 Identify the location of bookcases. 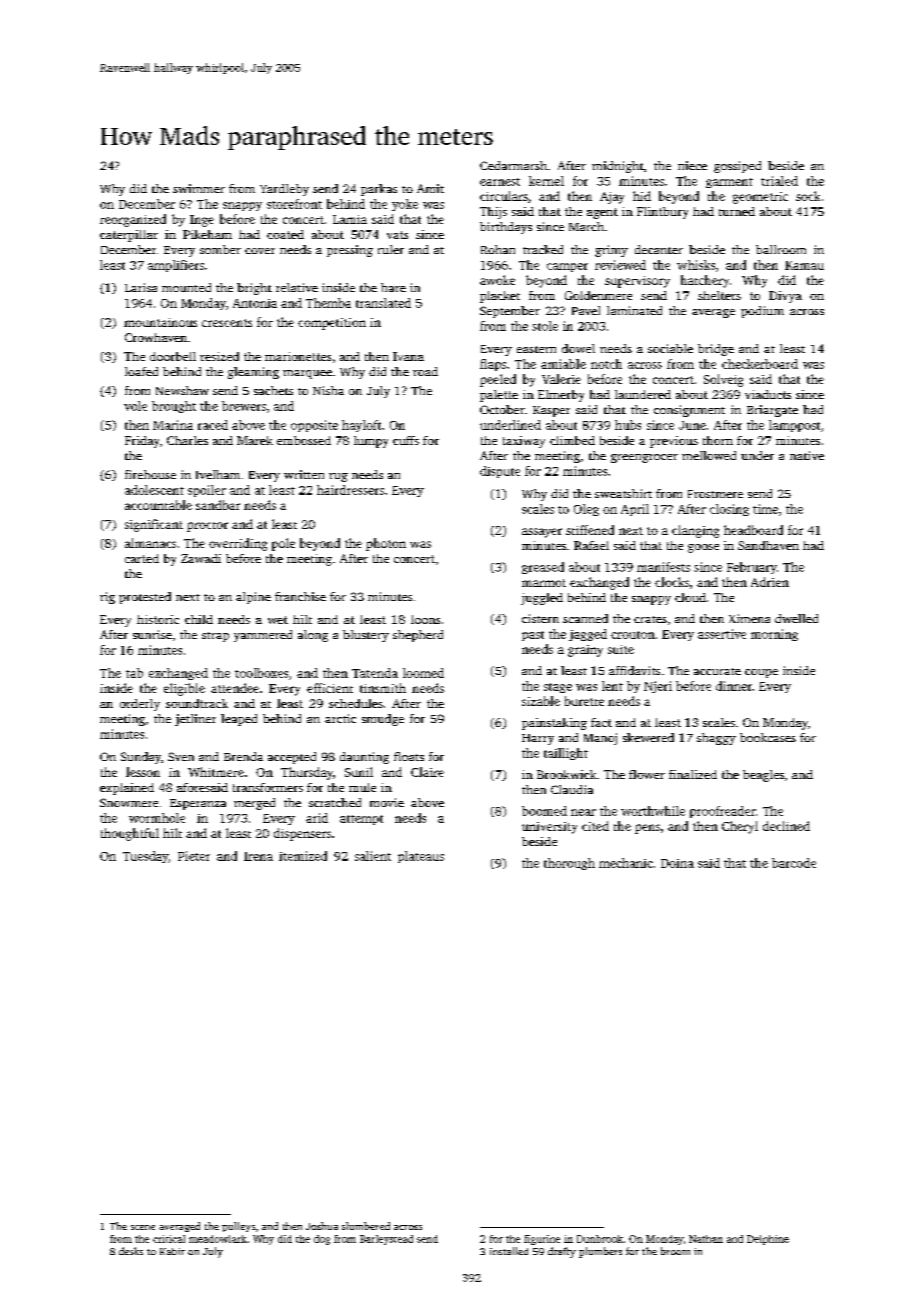
(768, 737).
